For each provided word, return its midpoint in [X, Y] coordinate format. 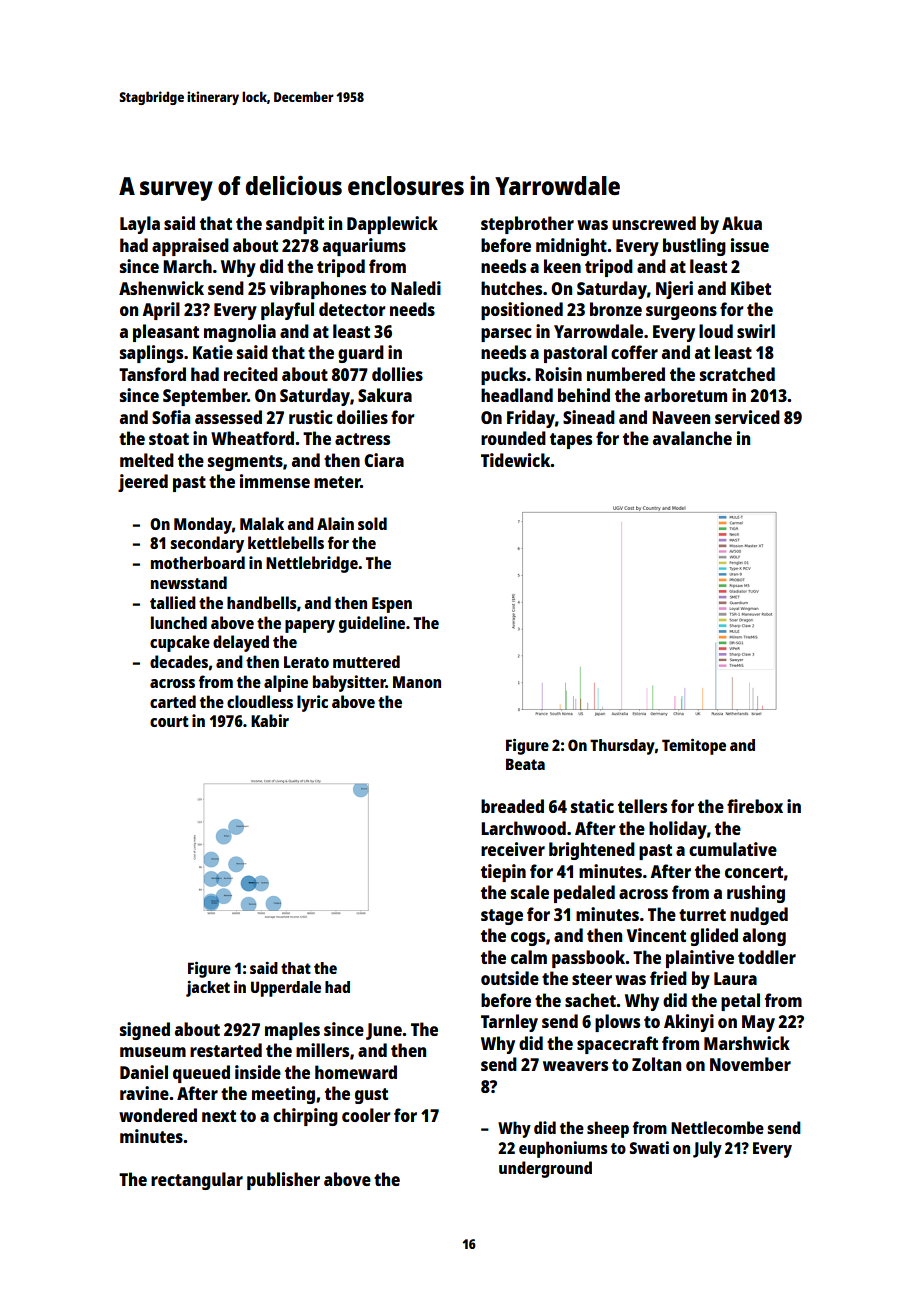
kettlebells [286, 542]
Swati [649, 1147]
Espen [392, 605]
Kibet [751, 288]
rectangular [197, 1181]
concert [754, 872]
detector [352, 309]
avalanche [692, 438]
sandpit [295, 225]
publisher [283, 1181]
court [169, 721]
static [592, 806]
